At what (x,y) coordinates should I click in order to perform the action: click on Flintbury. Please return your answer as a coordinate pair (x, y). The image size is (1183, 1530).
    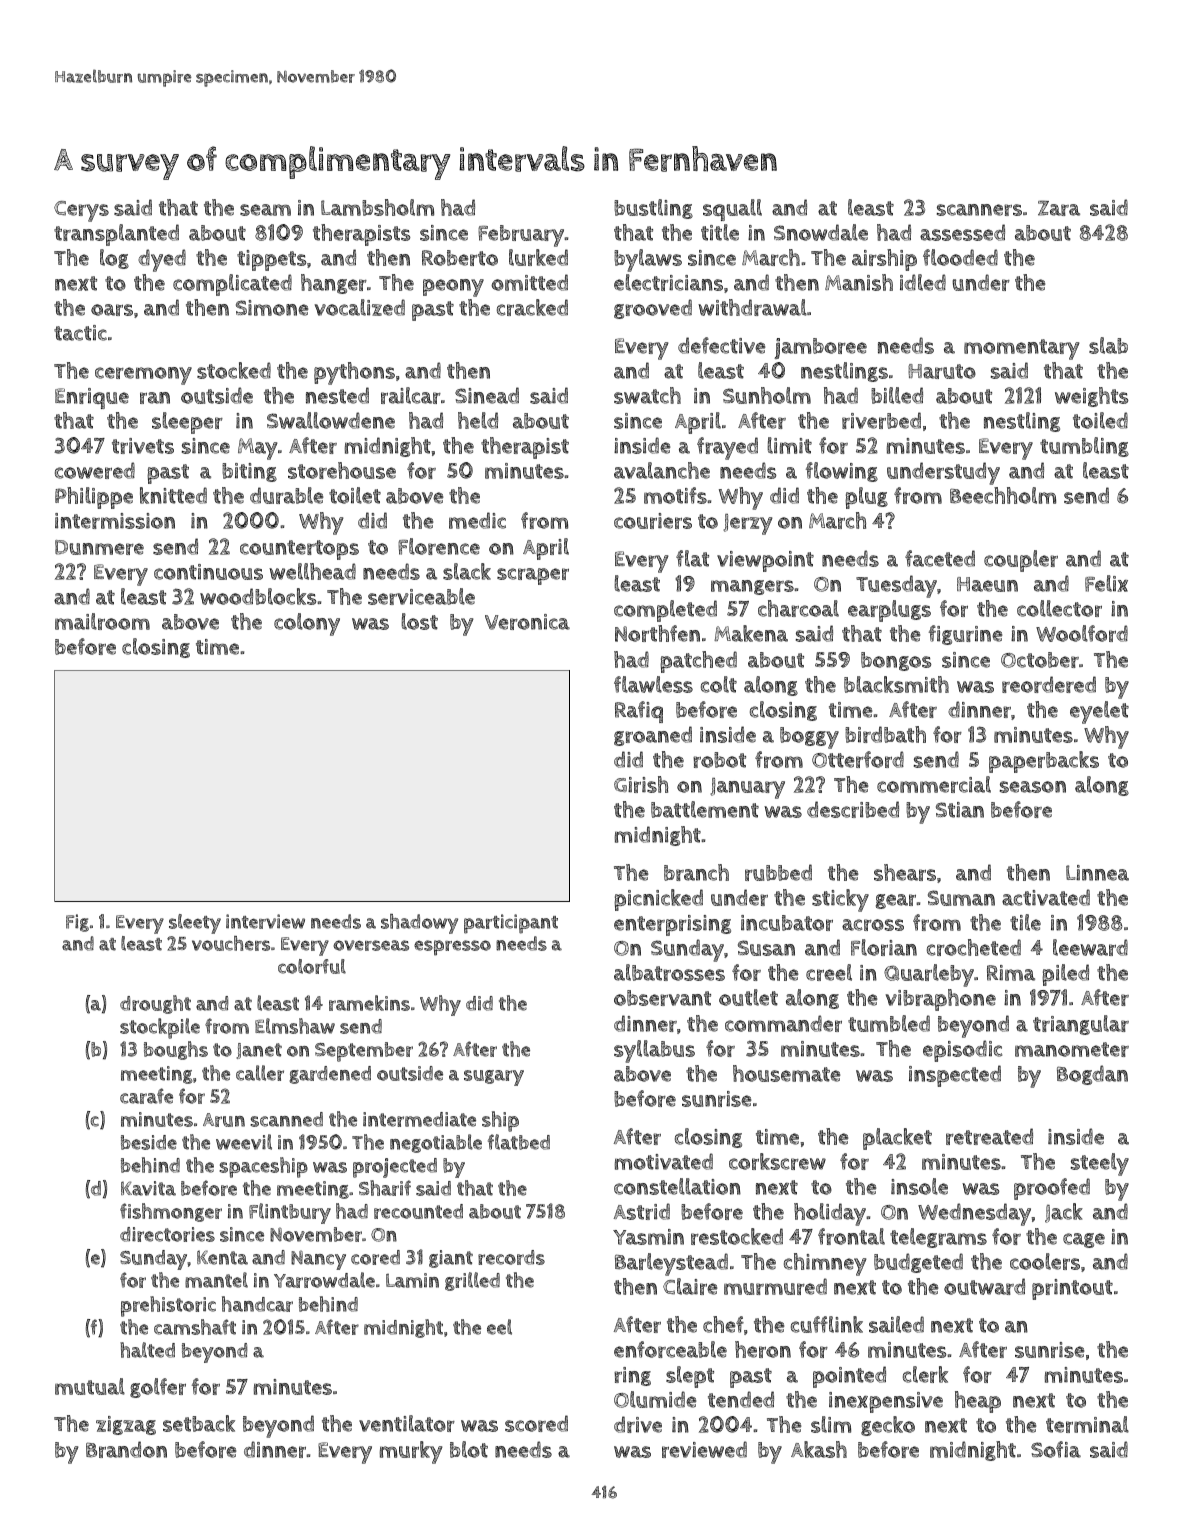
    Looking at the image, I should click on (290, 1213).
